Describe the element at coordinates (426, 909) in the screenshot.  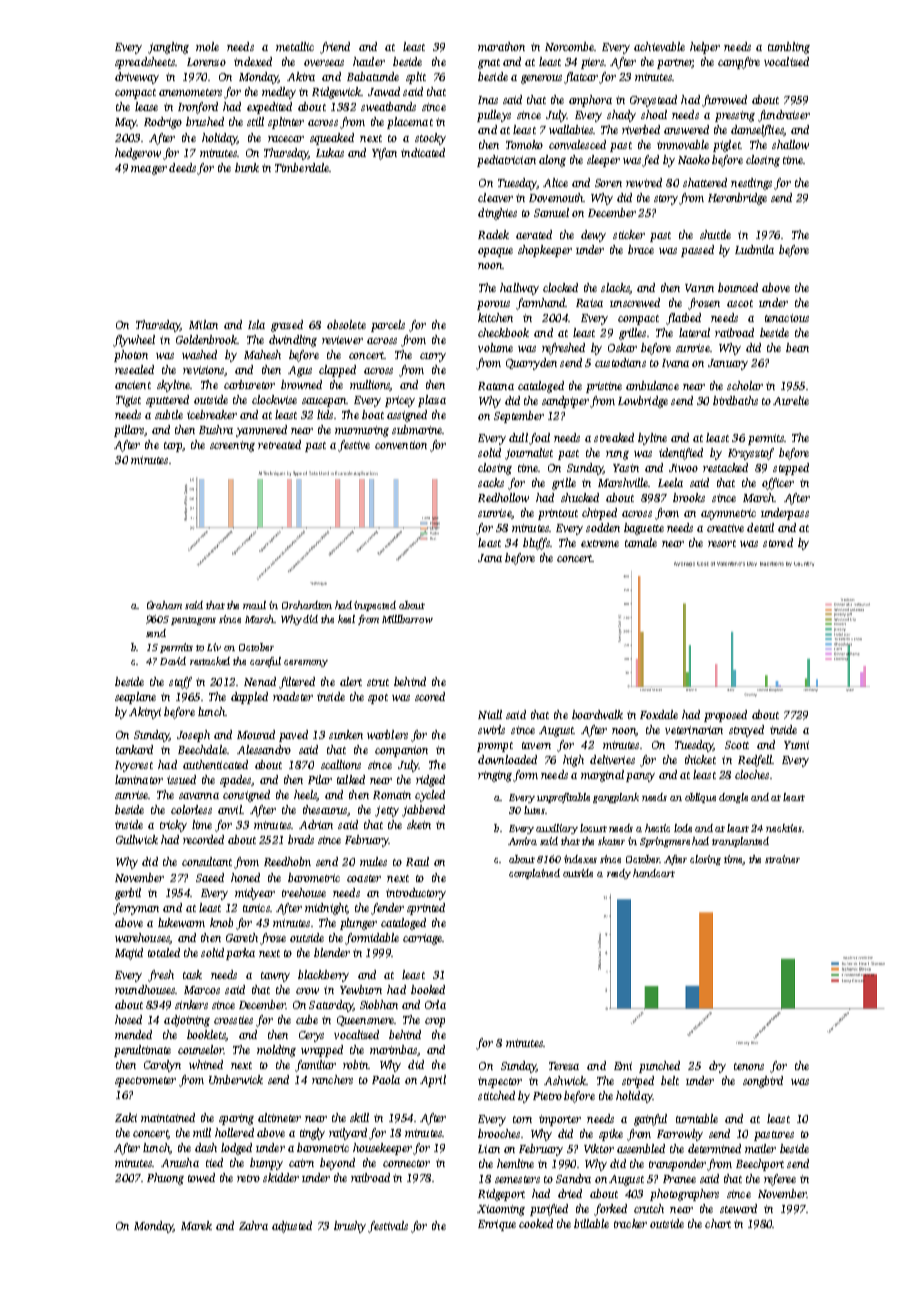
I see `sprinted` at that location.
